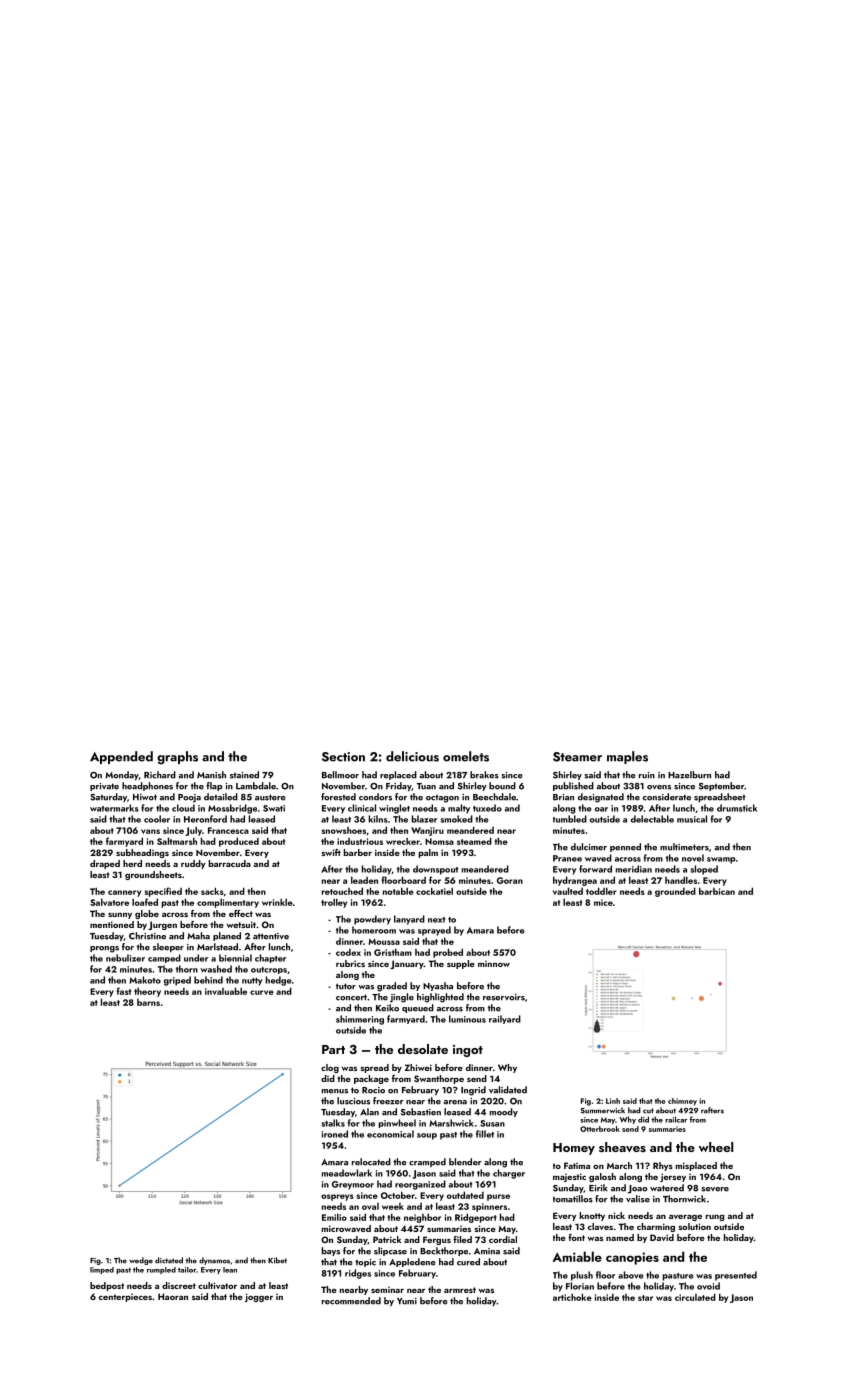 The width and height of the screenshot is (849, 1400). I want to click on chimney, so click(682, 1102).
